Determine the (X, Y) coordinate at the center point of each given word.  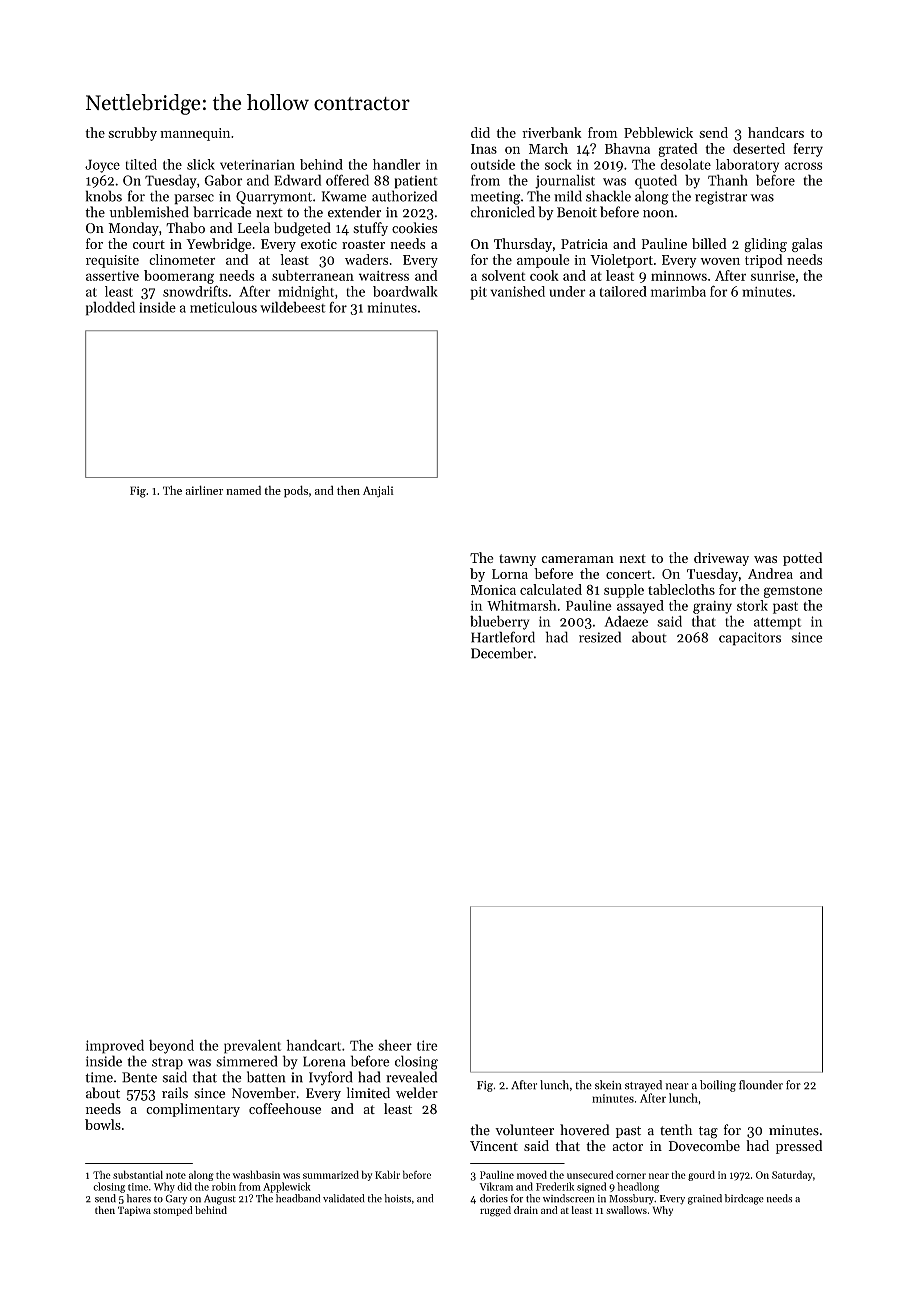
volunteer (524, 1130)
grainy (712, 607)
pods (296, 491)
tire (427, 1045)
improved (115, 1046)
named (243, 490)
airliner (204, 490)
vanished (517, 291)
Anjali (378, 492)
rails (175, 1093)
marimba (678, 291)
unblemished (149, 212)
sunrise (773, 276)
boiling (718, 1086)
